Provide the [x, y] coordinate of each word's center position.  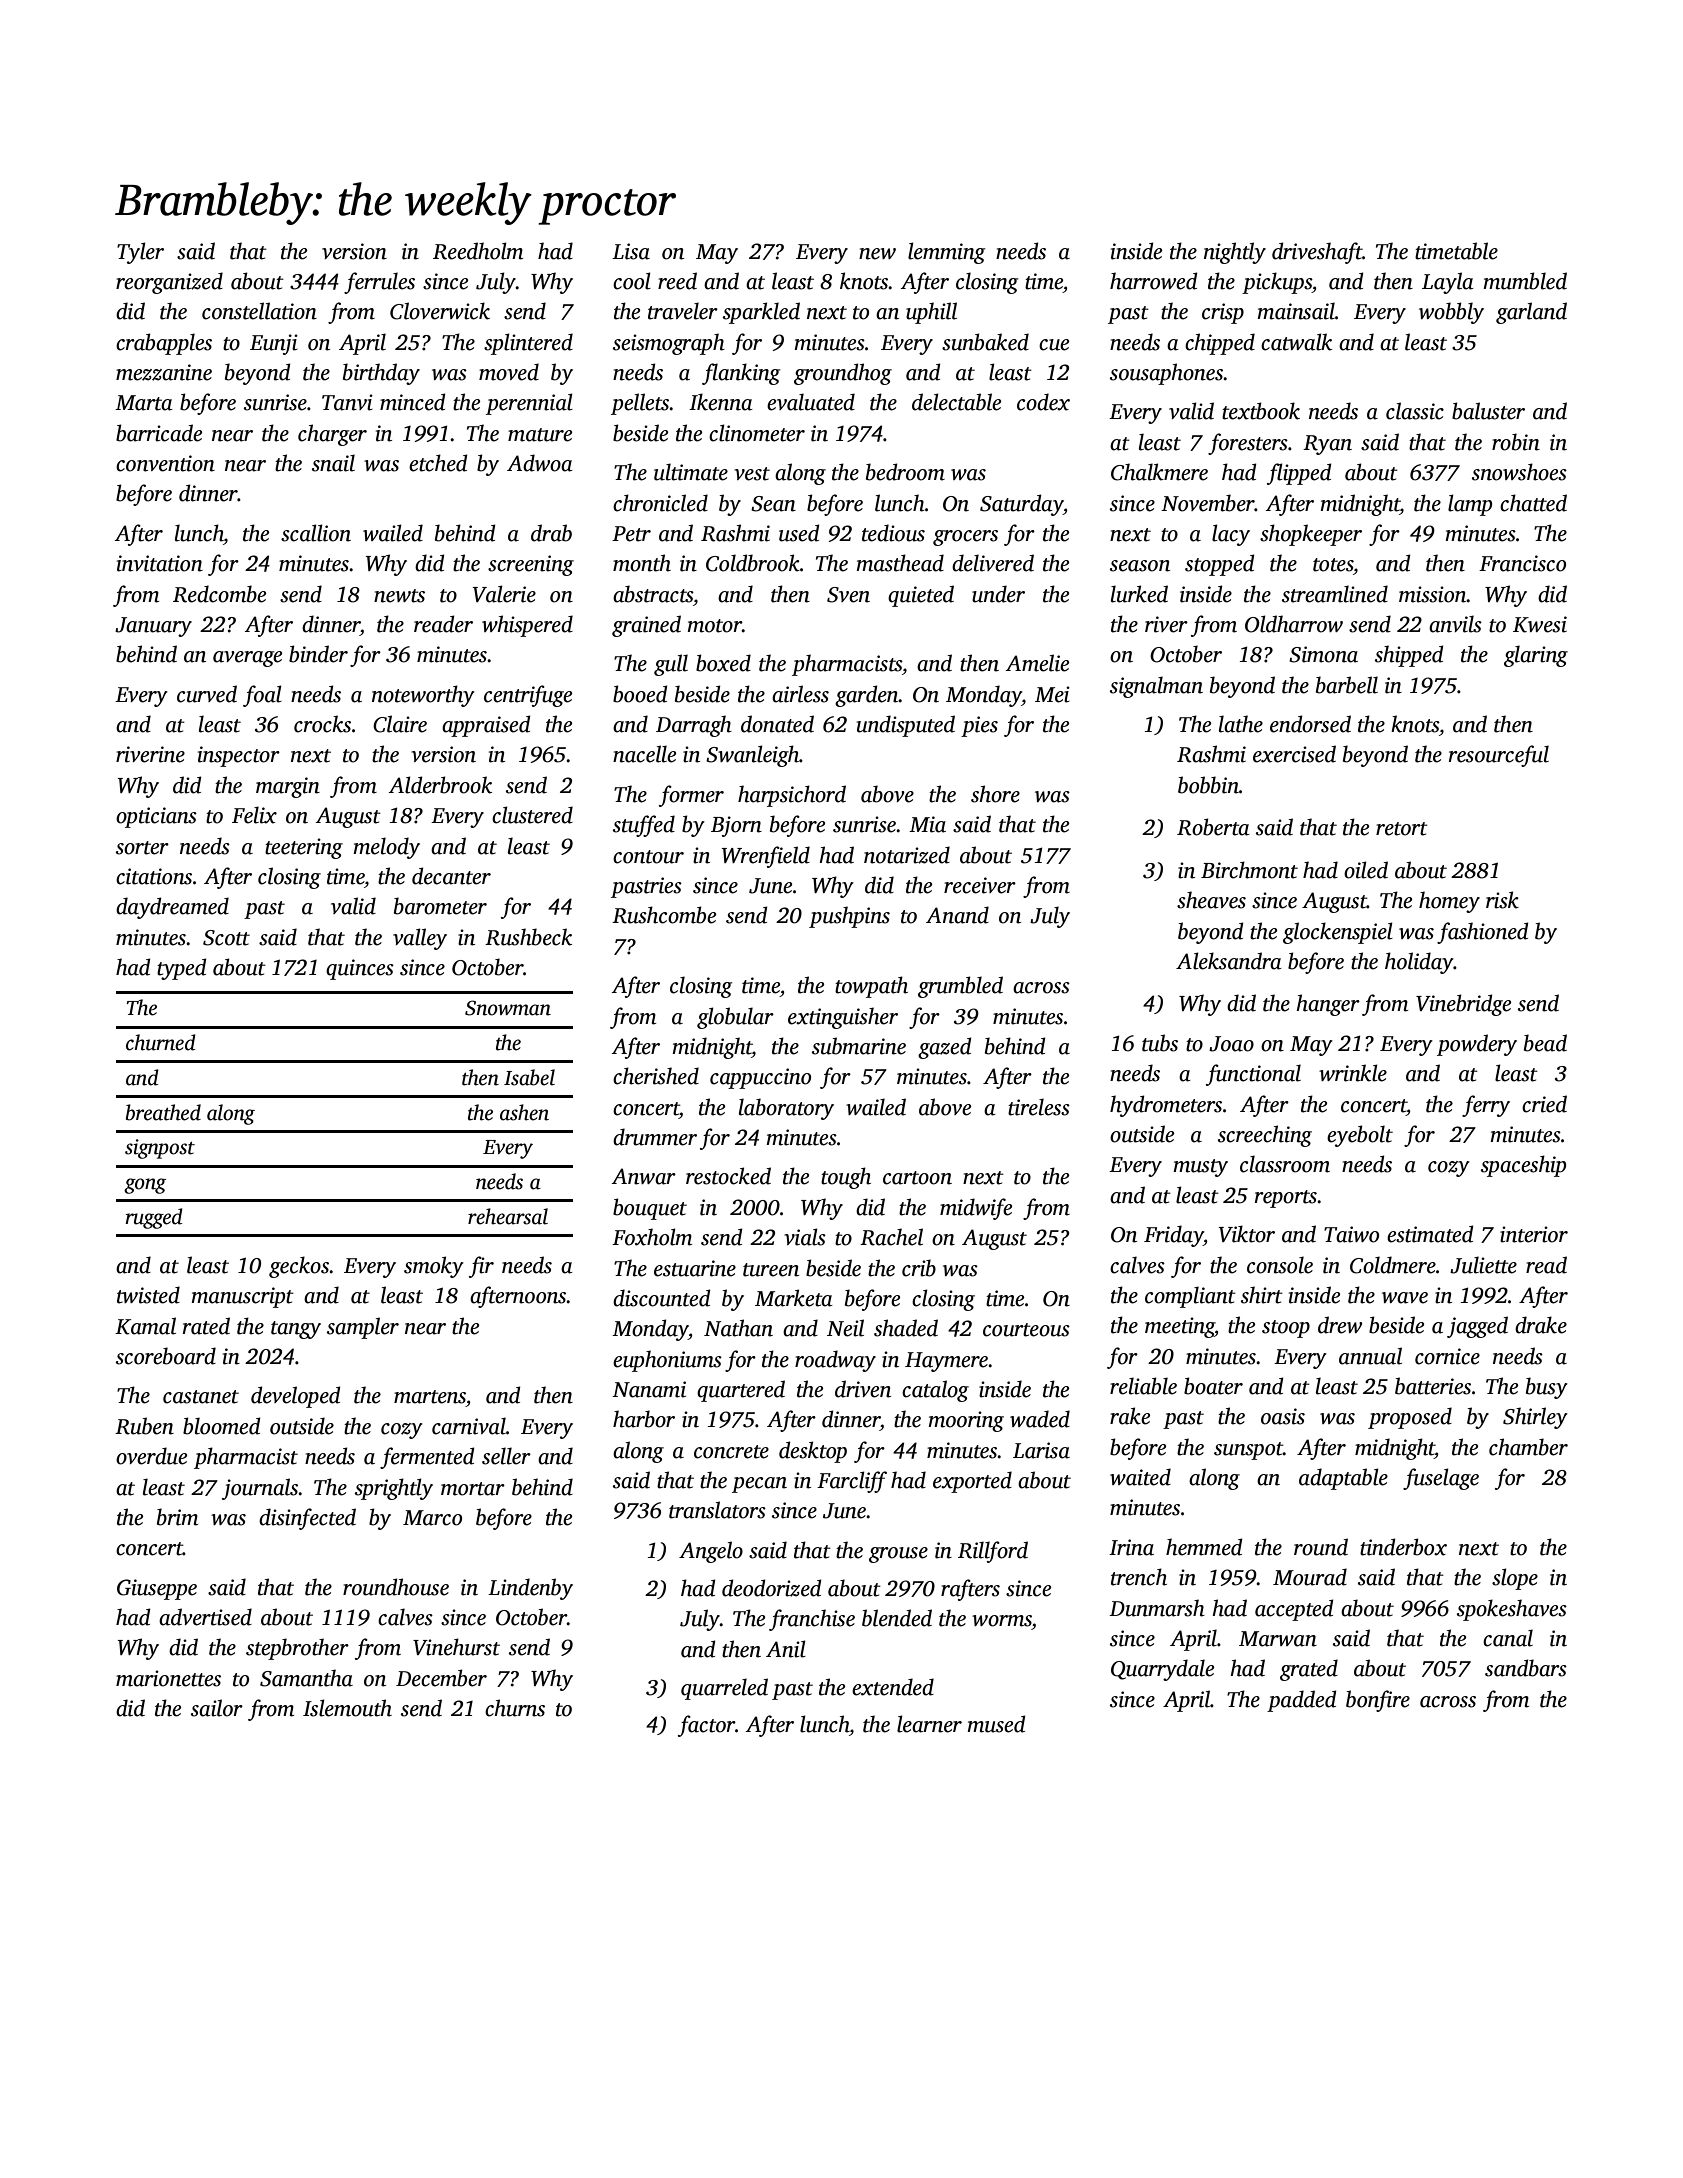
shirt [1262, 1295]
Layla [1448, 283]
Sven [848, 595]
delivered [993, 563]
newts [399, 596]
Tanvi [347, 402]
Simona [1323, 654]
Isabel [529, 1077]
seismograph [669, 344]
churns [515, 1708]
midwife [976, 1209]
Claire [400, 724]
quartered [741, 1391]
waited [1140, 1477]
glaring [1536, 656]
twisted [148, 1295]
